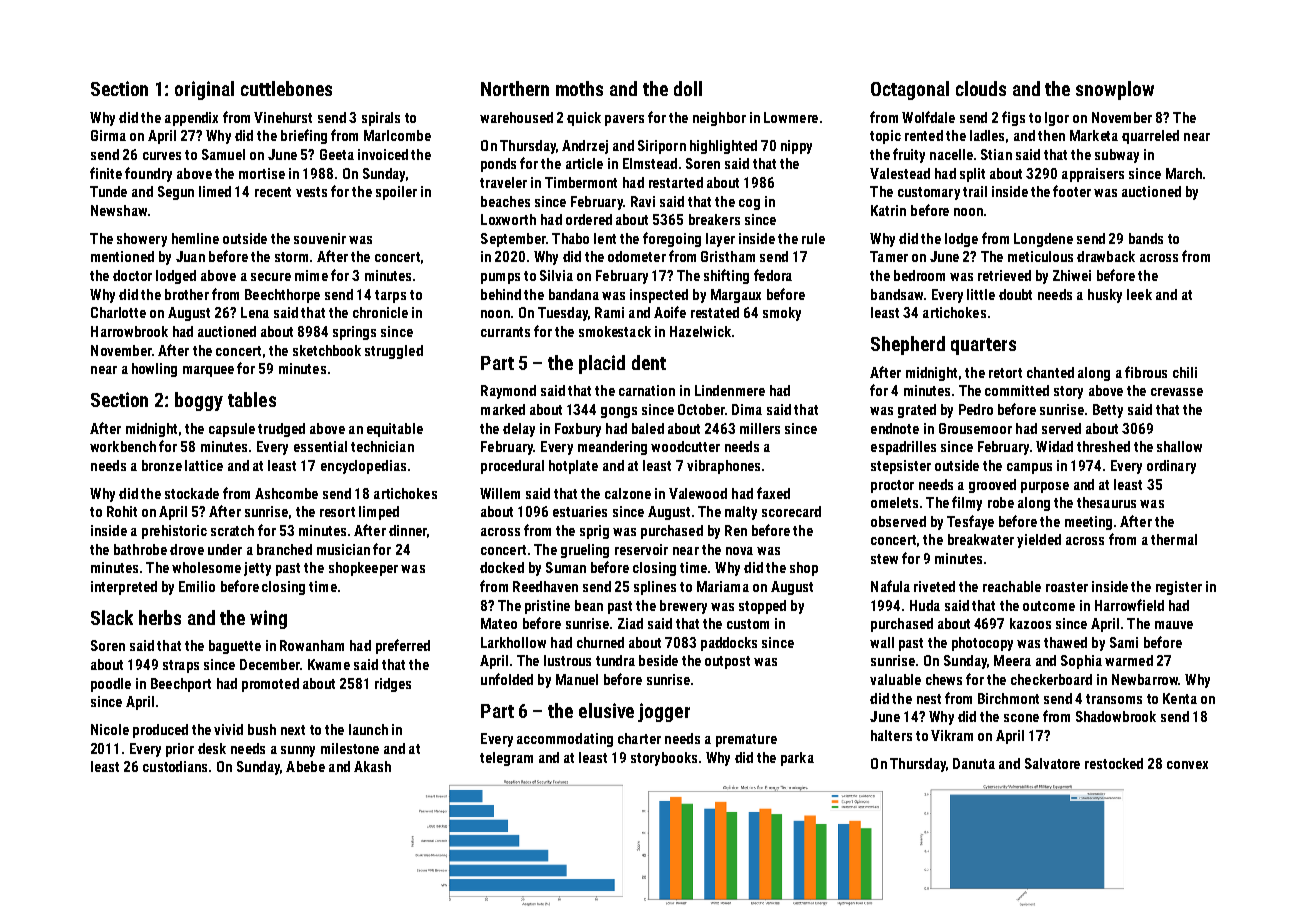  I want to click on custodians, so click(175, 766).
